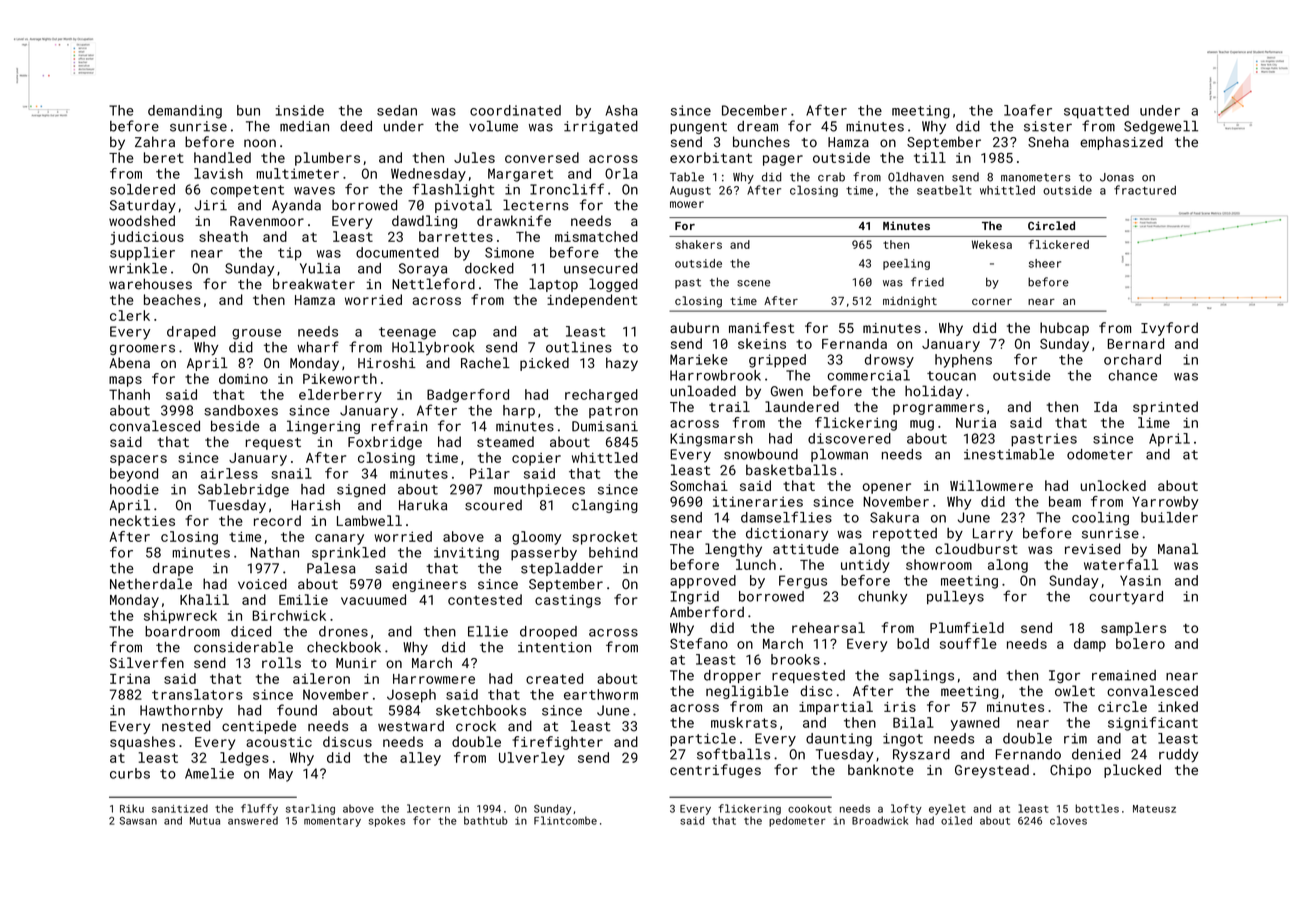 The width and height of the document is (1308, 924). What do you see at coordinates (803, 582) in the document?
I see `Fergus` at bounding box center [803, 582].
